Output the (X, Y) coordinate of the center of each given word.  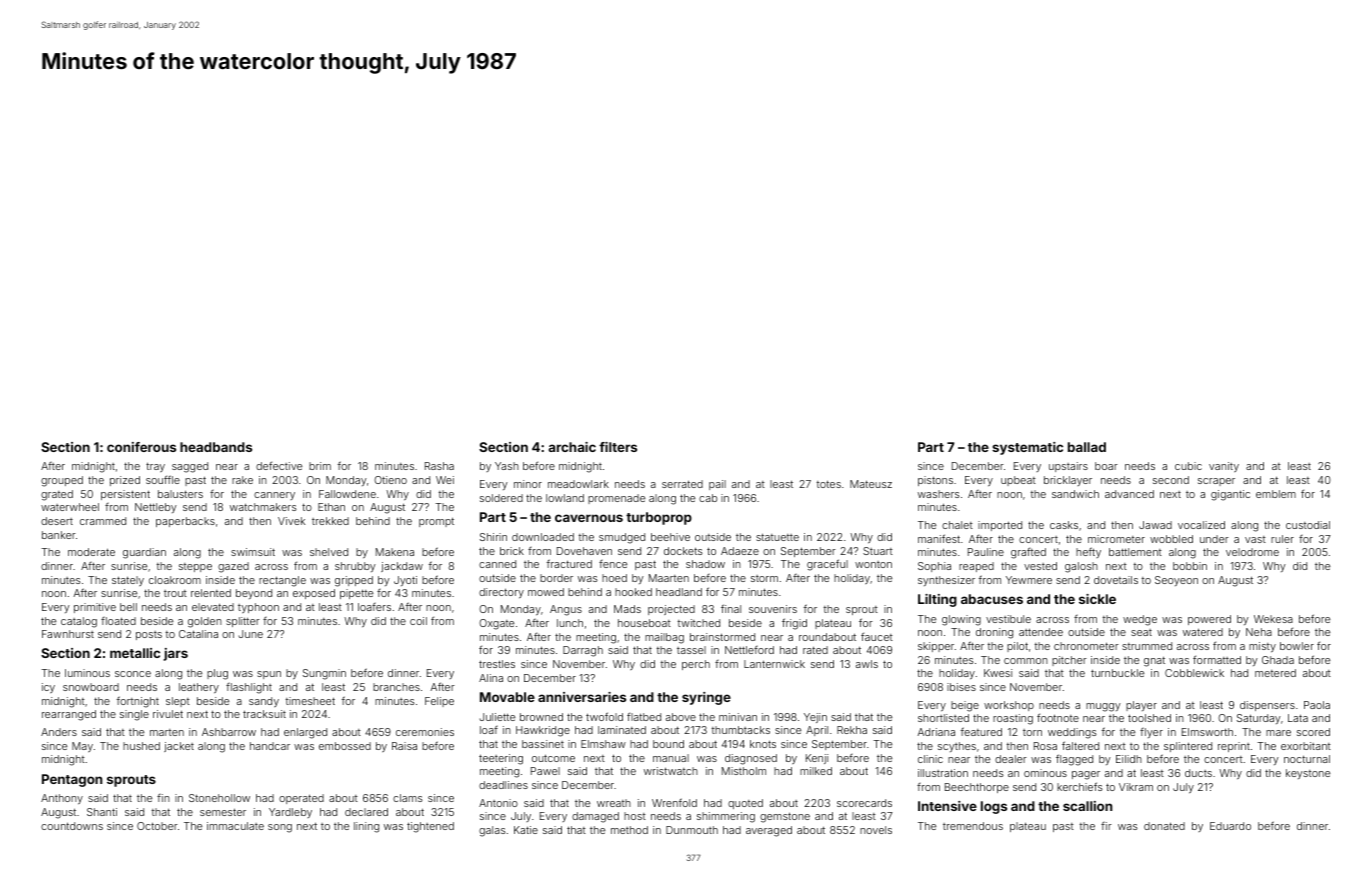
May (82, 747)
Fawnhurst (68, 634)
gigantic (1230, 495)
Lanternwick (774, 664)
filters (618, 447)
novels (876, 830)
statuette (777, 537)
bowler (1297, 646)
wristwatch (671, 771)
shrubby (355, 567)
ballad (1087, 447)
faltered (1080, 745)
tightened (430, 827)
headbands (216, 447)
